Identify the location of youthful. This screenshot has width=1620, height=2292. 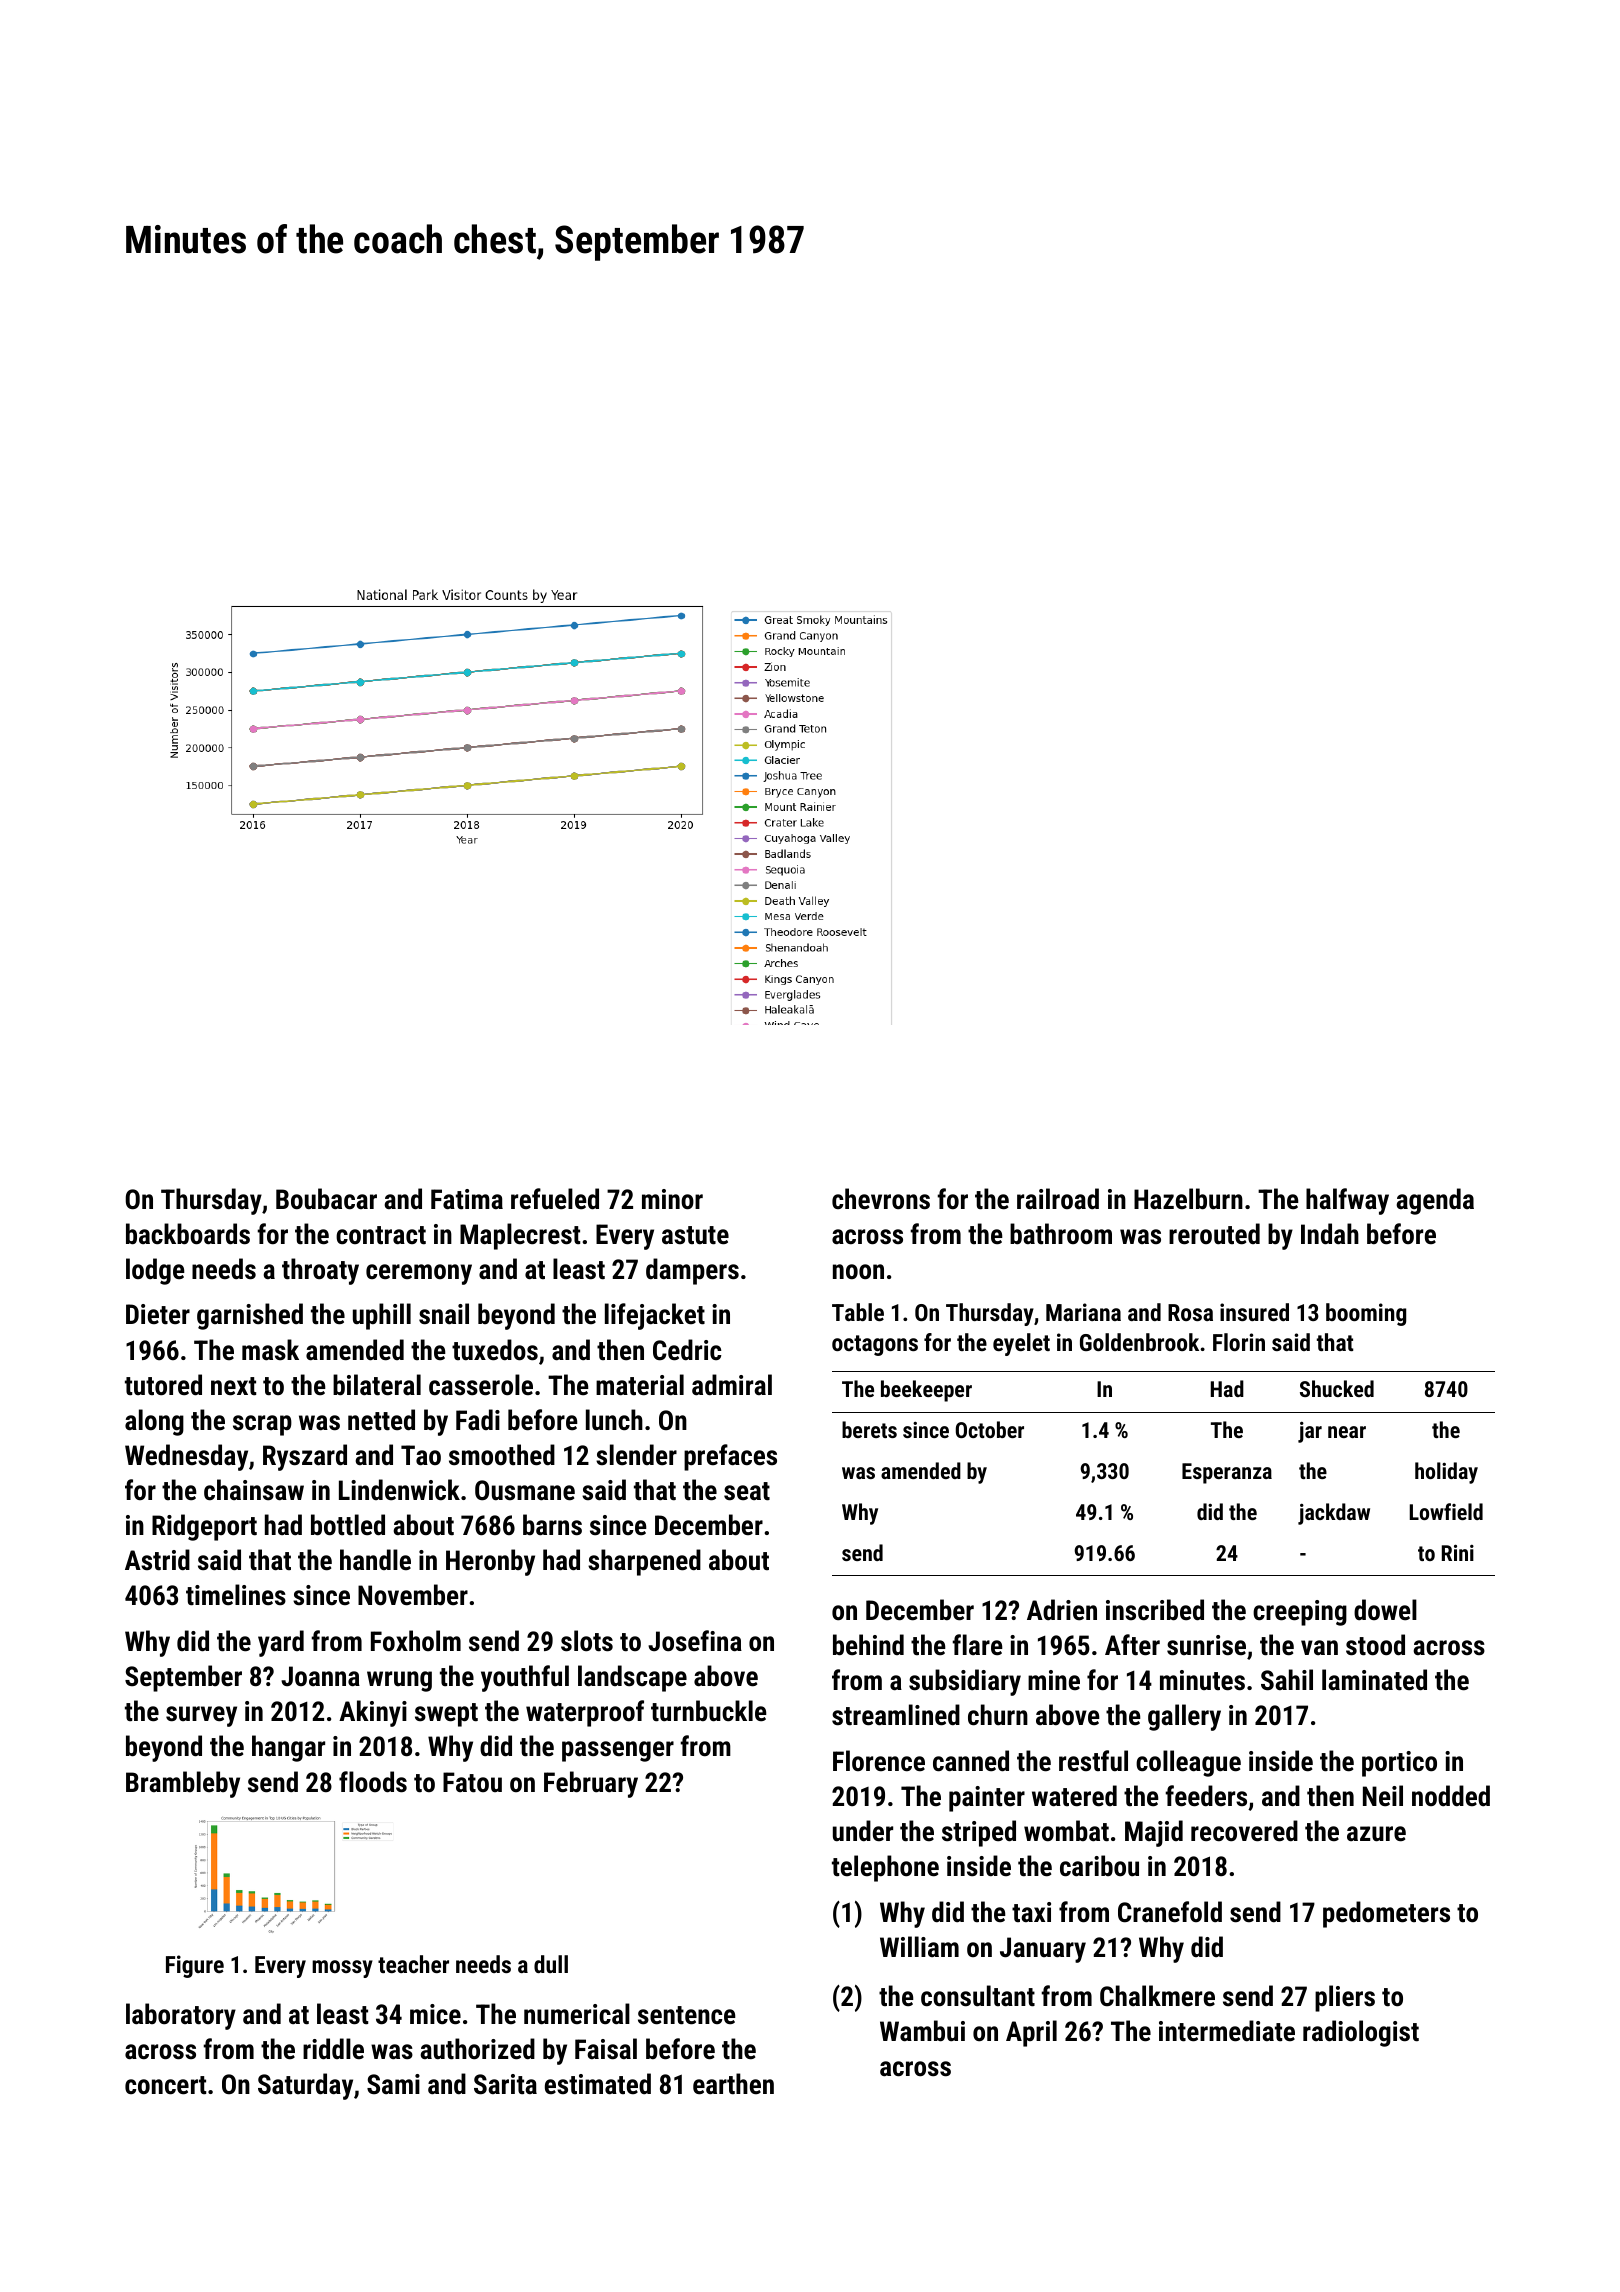
(525, 1678).
